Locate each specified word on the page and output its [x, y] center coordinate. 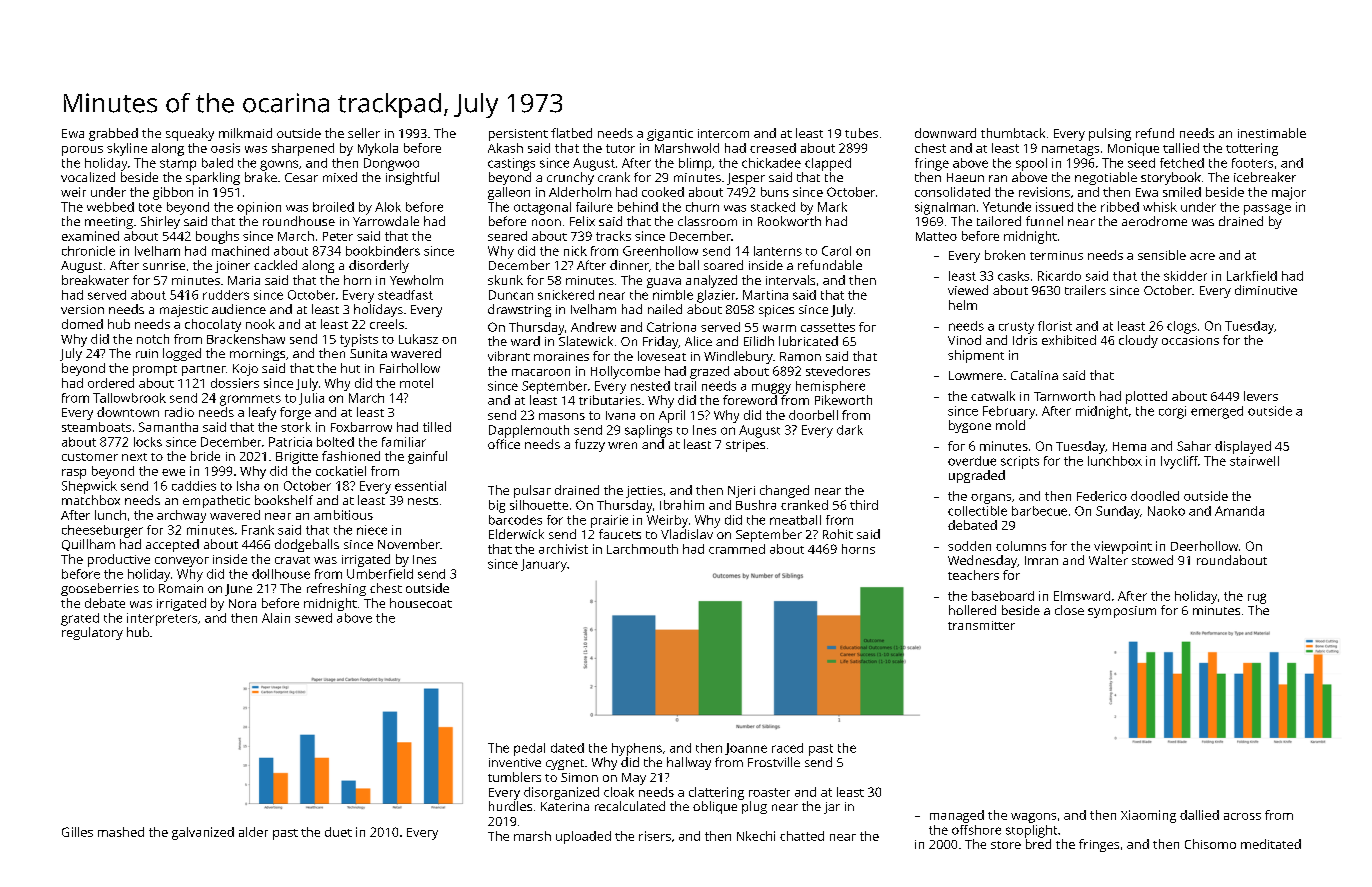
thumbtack [1013, 133]
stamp [178, 165]
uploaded [583, 837]
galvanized [203, 833]
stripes [745, 446]
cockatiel [341, 471]
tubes [861, 133]
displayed [1243, 447]
